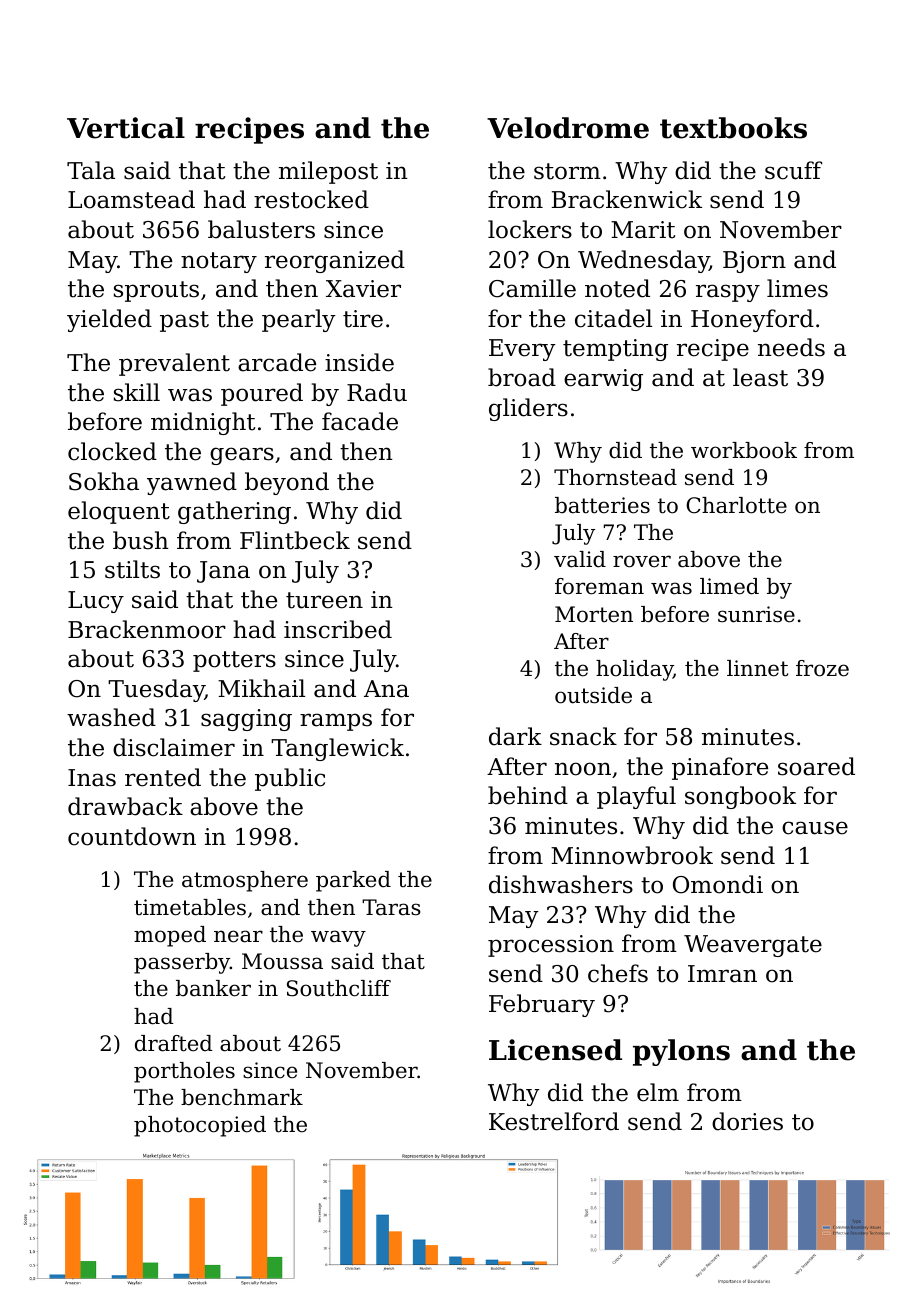 This screenshot has width=924, height=1311. What do you see at coordinates (184, 321) in the screenshot?
I see `past` at bounding box center [184, 321].
